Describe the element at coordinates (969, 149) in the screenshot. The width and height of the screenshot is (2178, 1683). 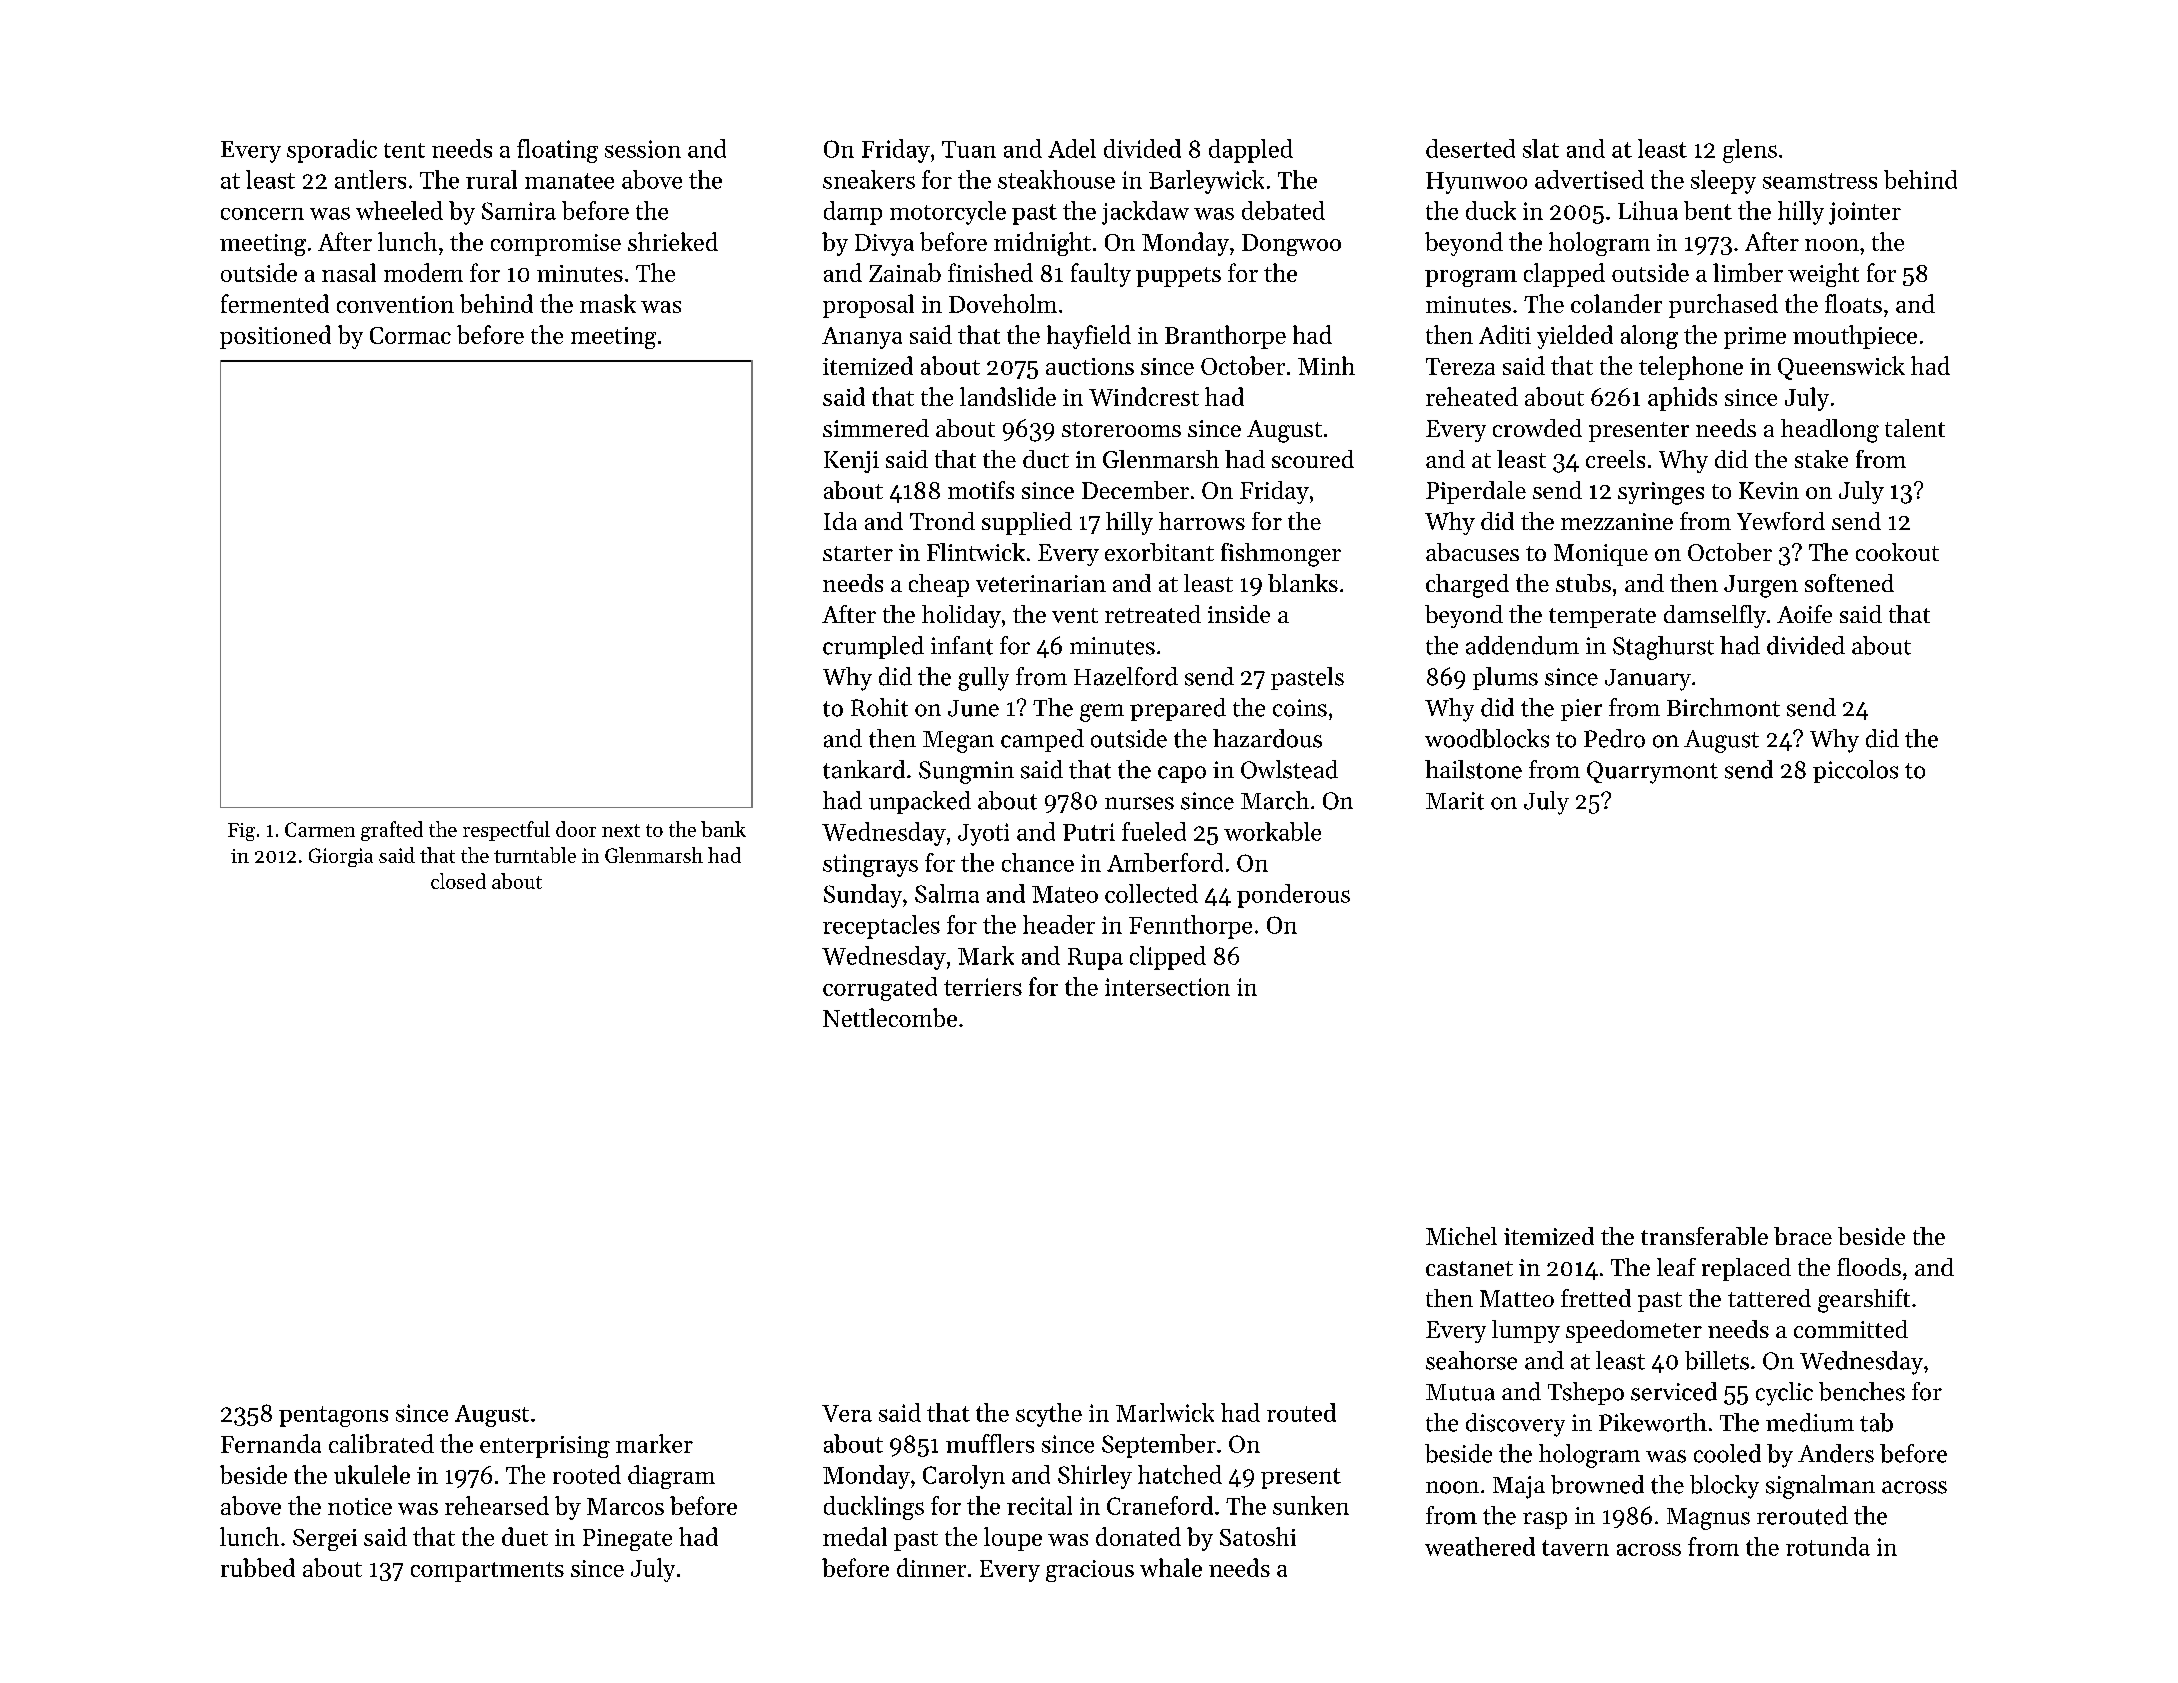
I see `Tuan` at that location.
